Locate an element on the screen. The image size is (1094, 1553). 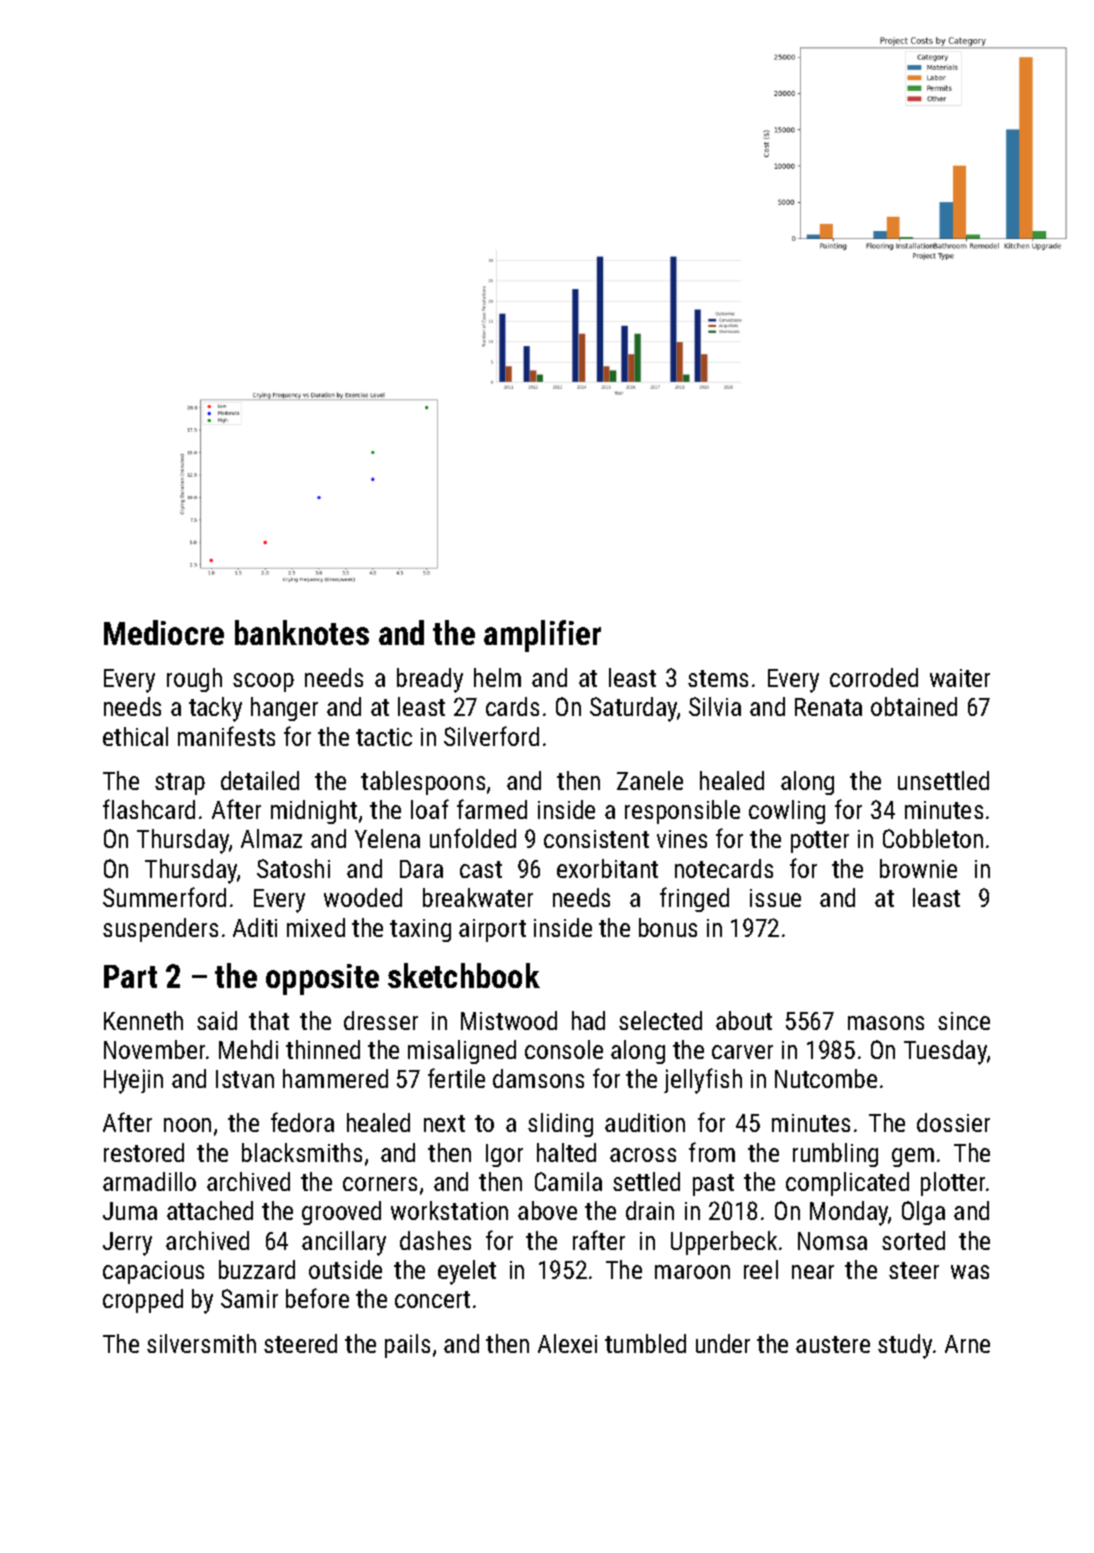
since is located at coordinates (964, 1021).
